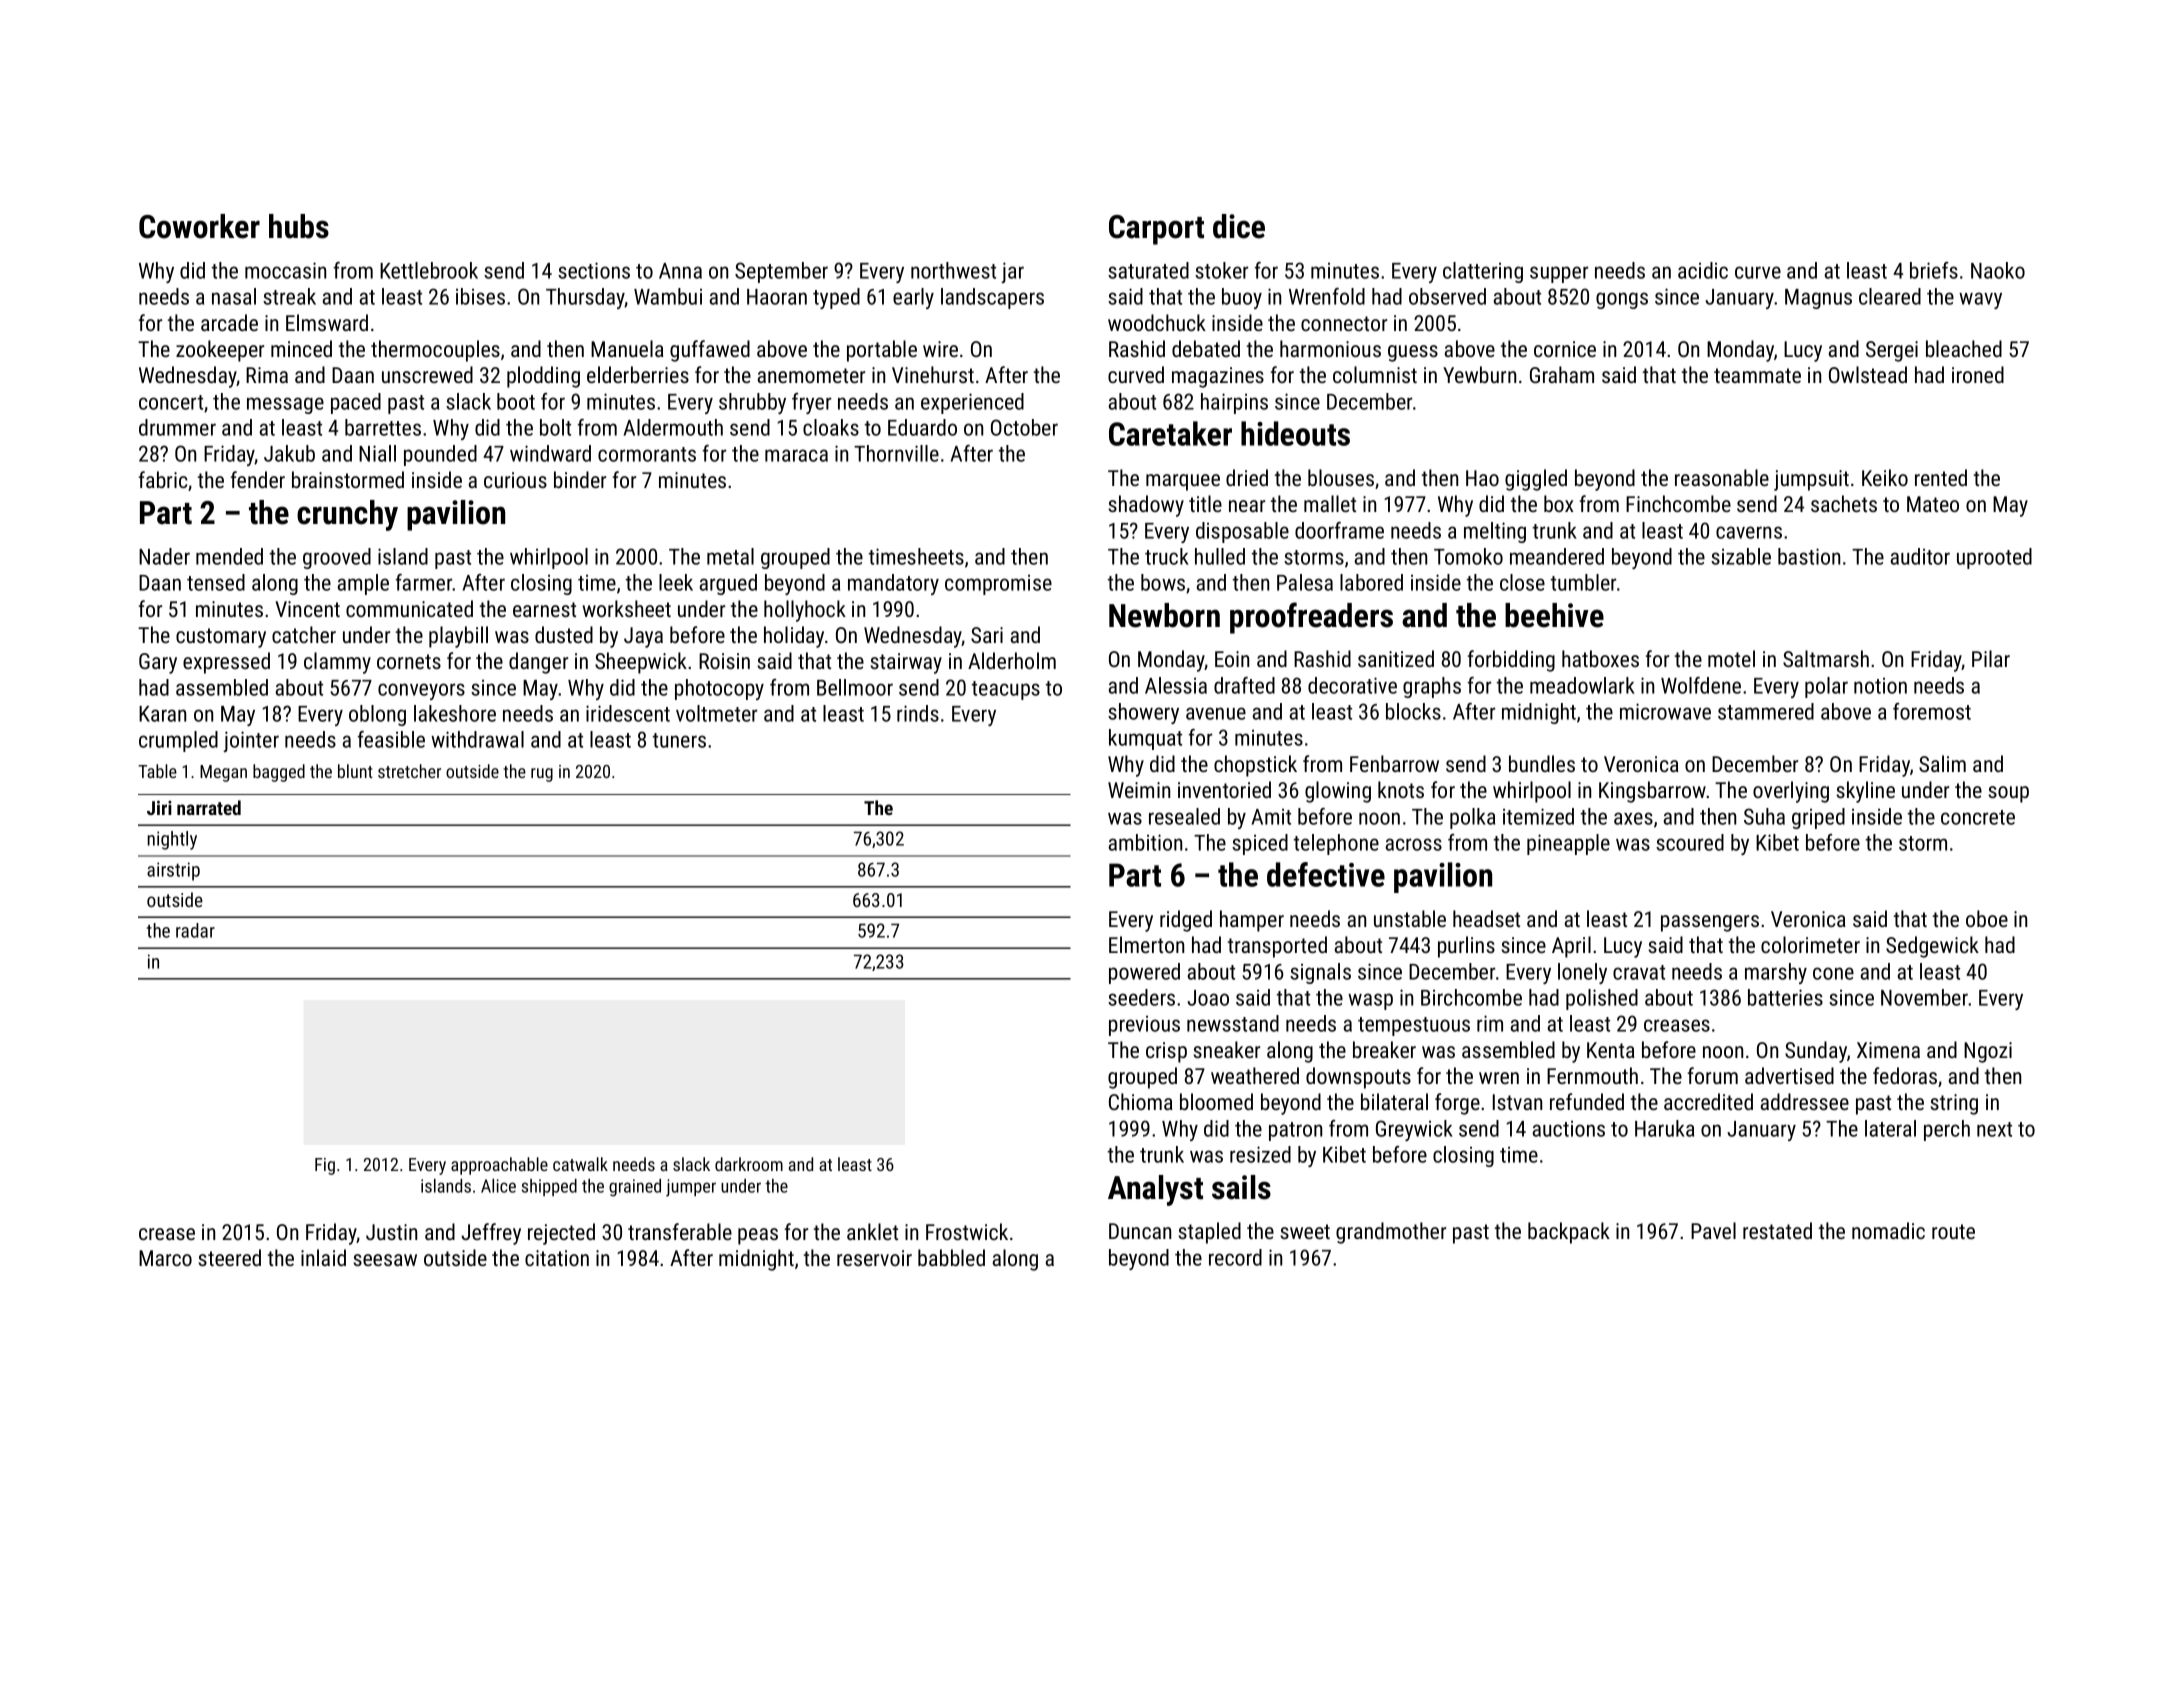 The image size is (2178, 1683). I want to click on ridged, so click(1186, 921).
